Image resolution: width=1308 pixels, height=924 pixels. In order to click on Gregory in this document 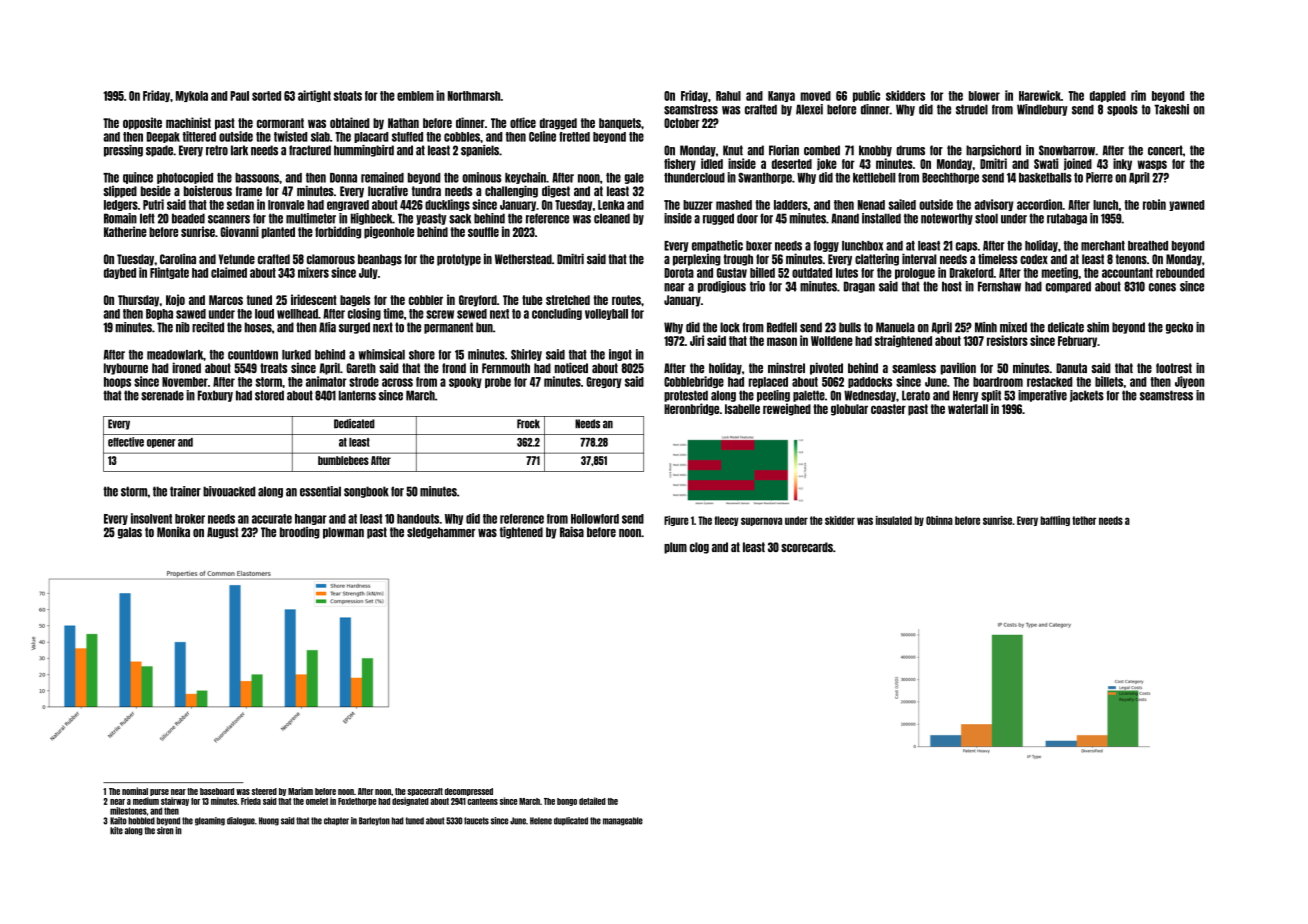, I will do `click(604, 382)`.
